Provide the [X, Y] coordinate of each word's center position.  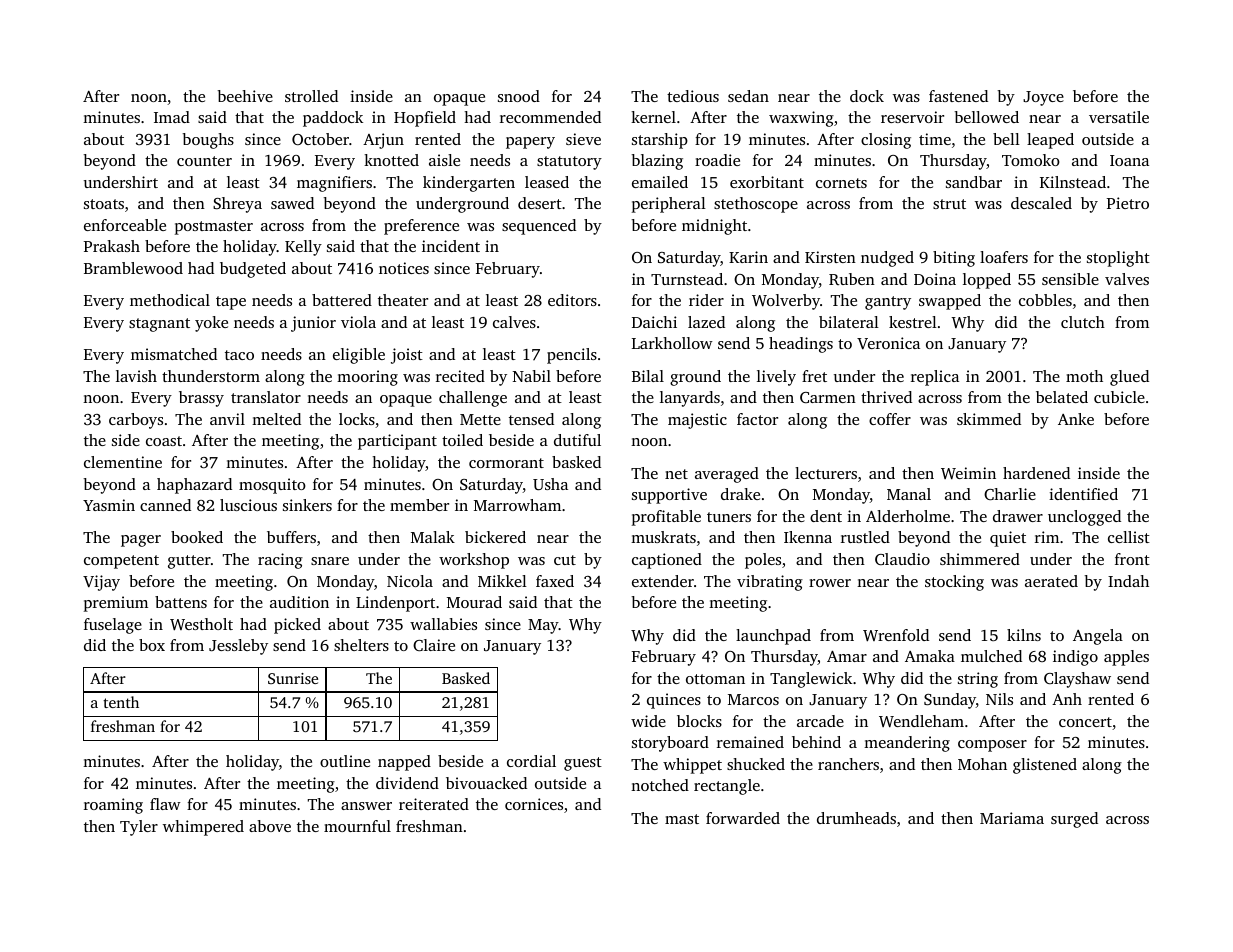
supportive [669, 496]
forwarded [743, 818]
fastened [958, 96]
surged [1074, 820]
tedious [693, 96]
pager [141, 541]
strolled [311, 96]
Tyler [139, 828]
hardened [1036, 473]
